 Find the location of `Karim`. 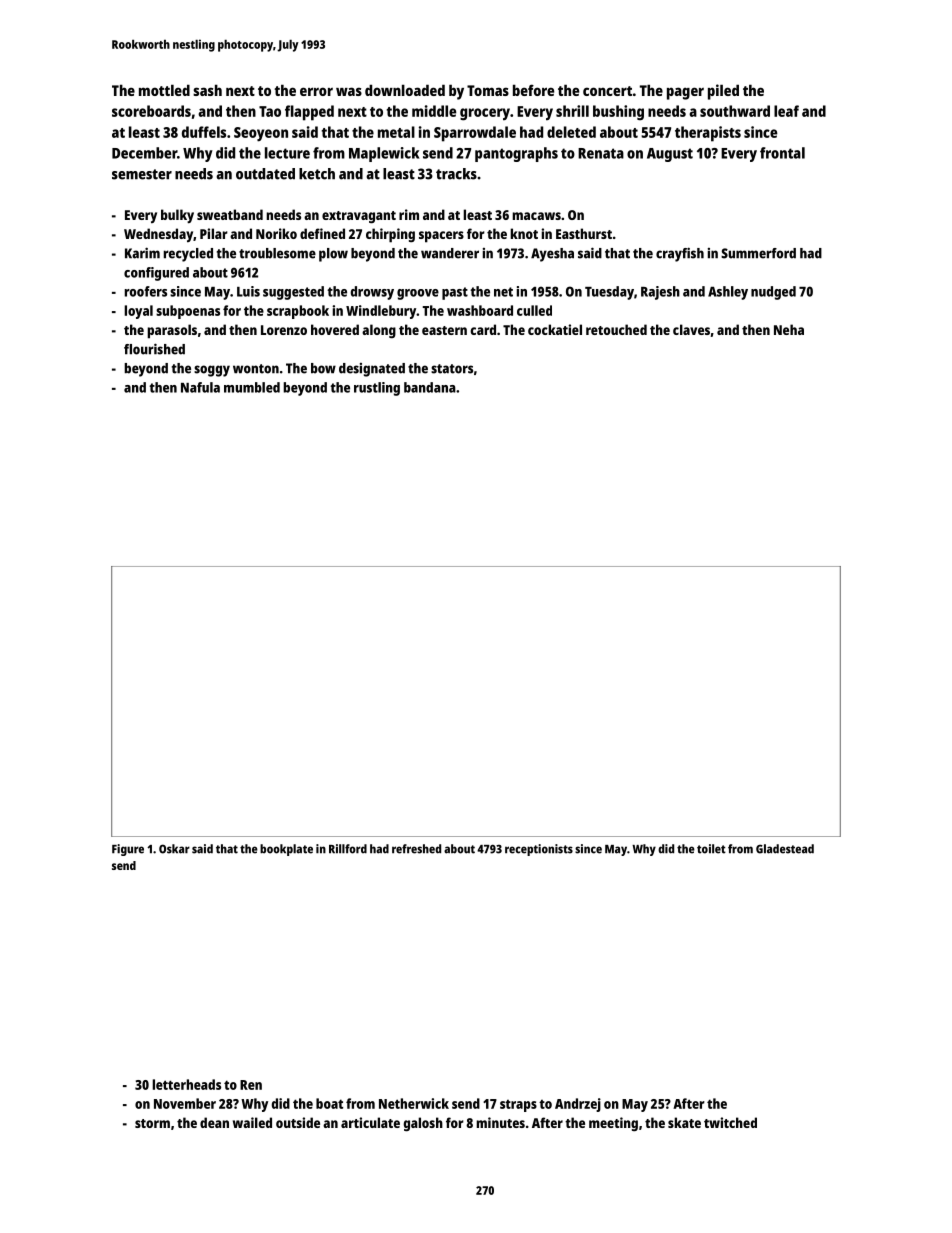

Karim is located at coordinates (142, 253).
